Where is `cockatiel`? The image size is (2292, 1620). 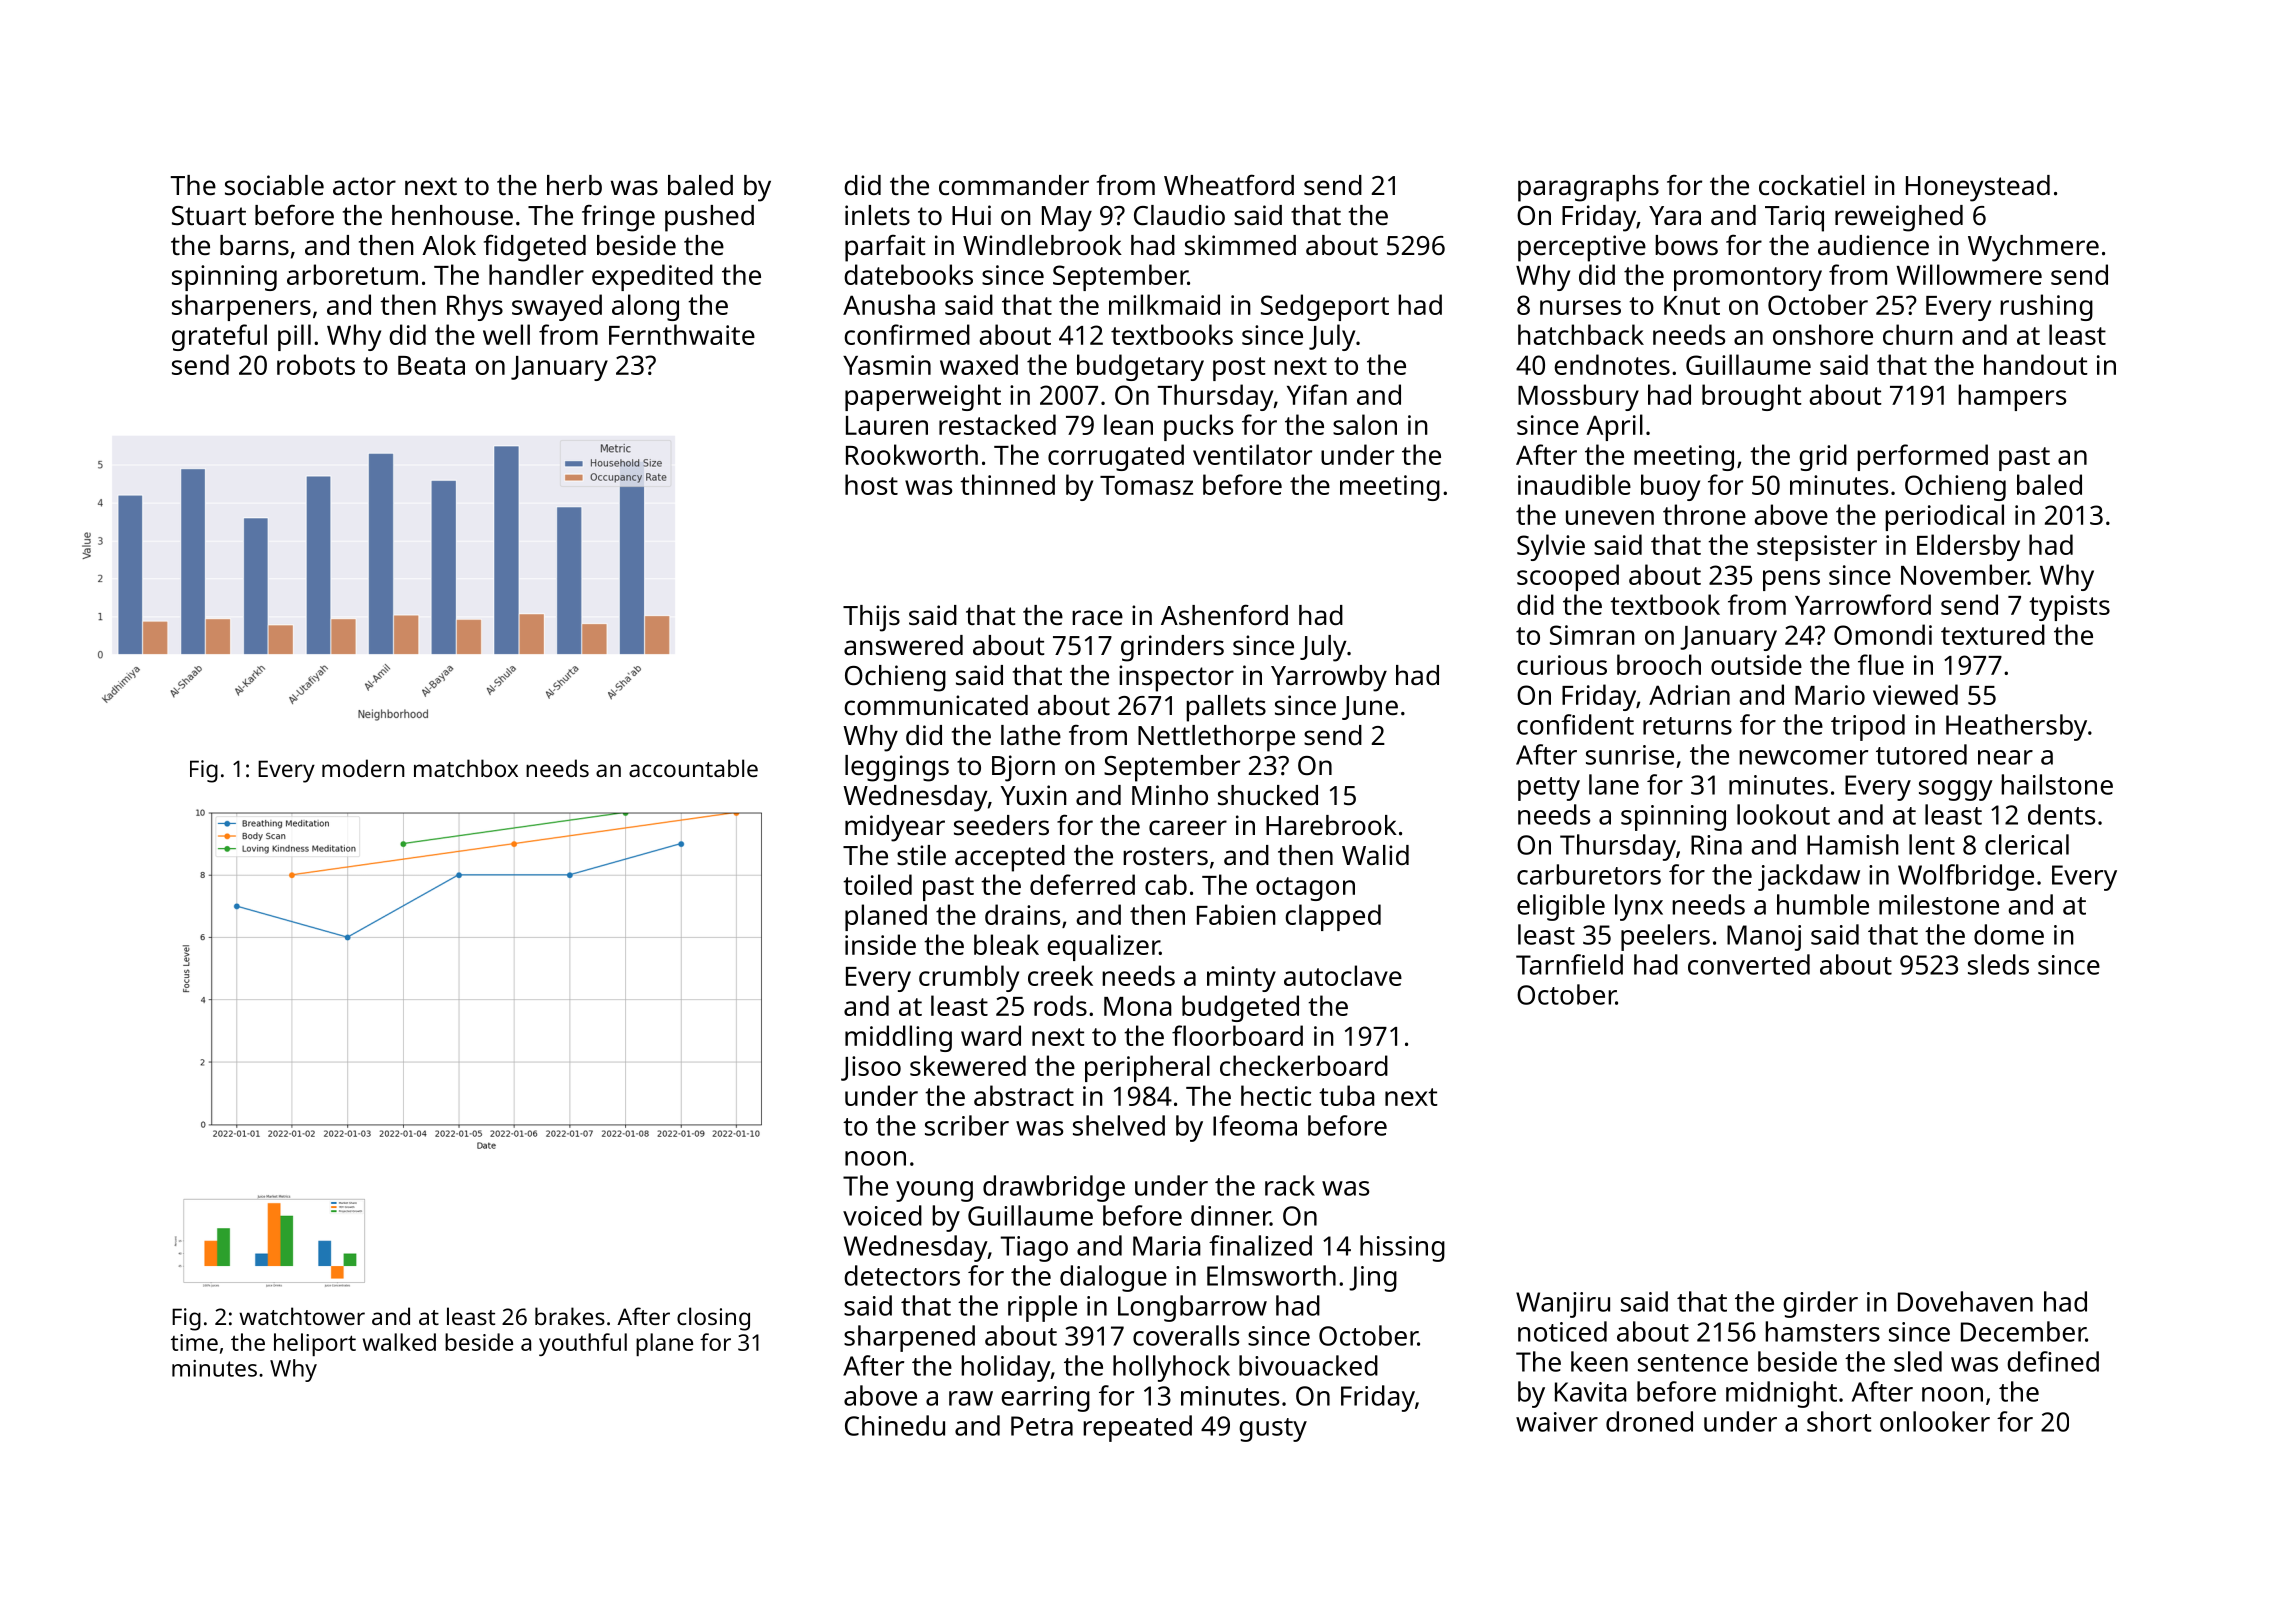
cockatiel is located at coordinates (1811, 185).
